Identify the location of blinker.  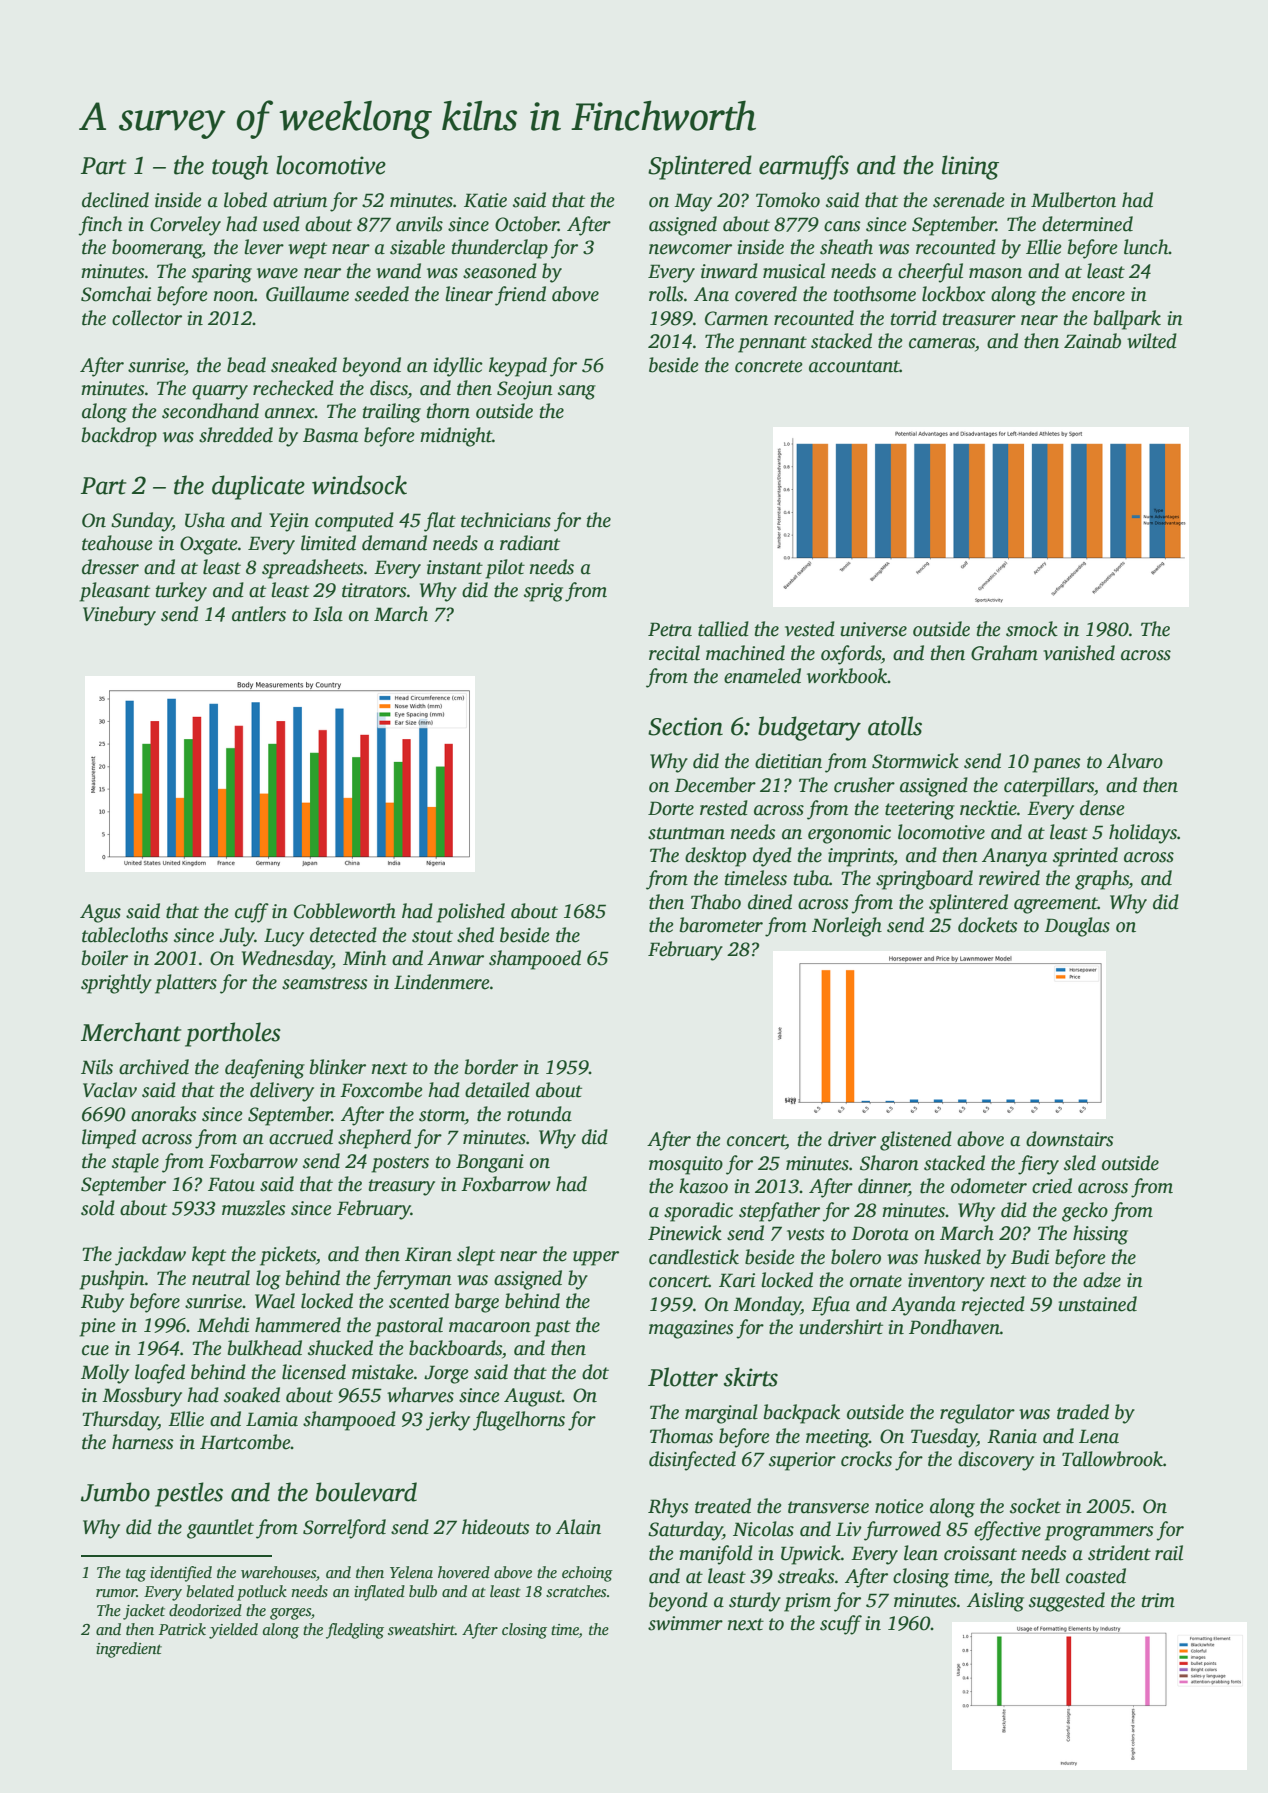
(338, 1067).
